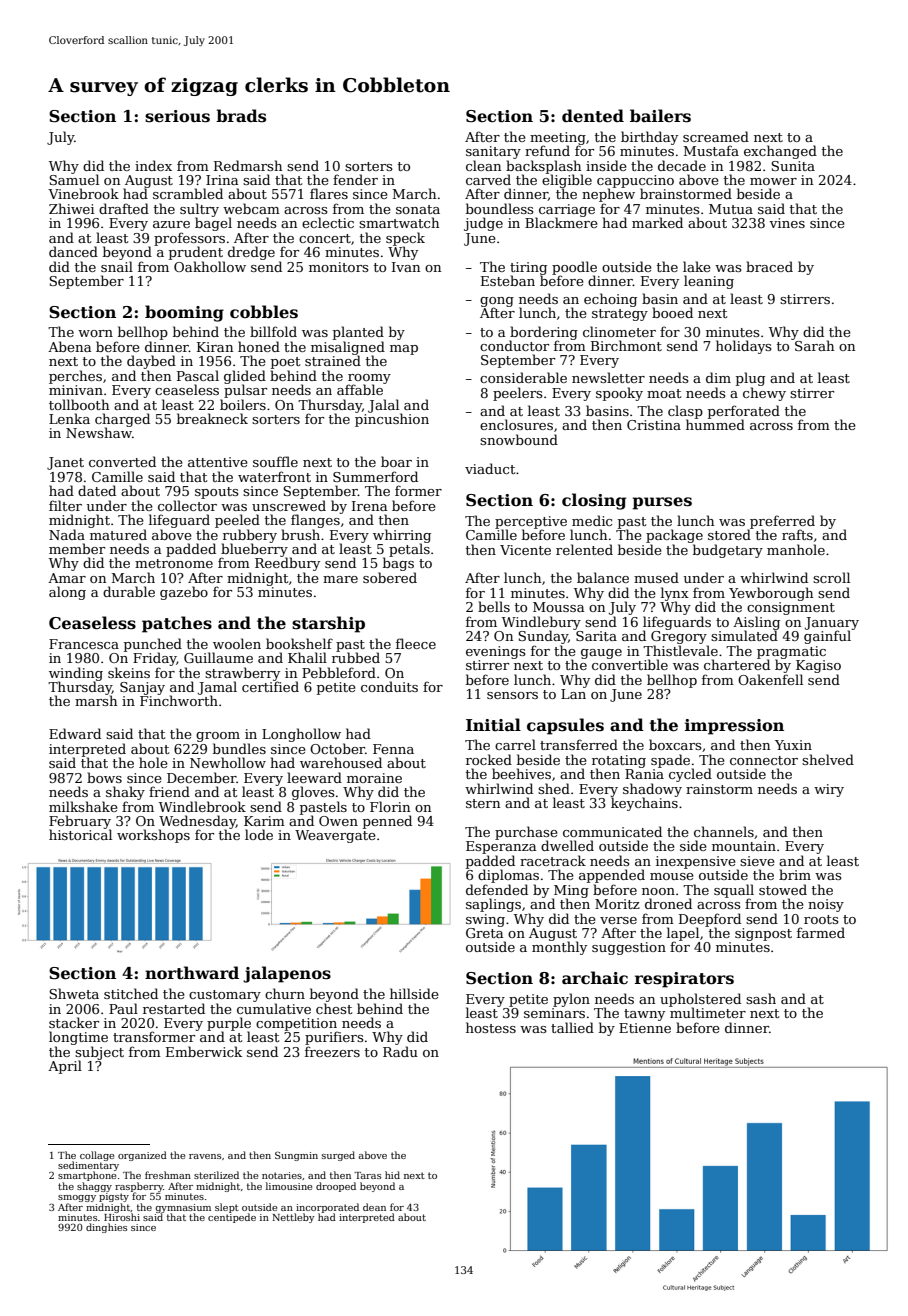 This image has height=1316, width=908. What do you see at coordinates (626, 345) in the image?
I see `Birchmont` at bounding box center [626, 345].
